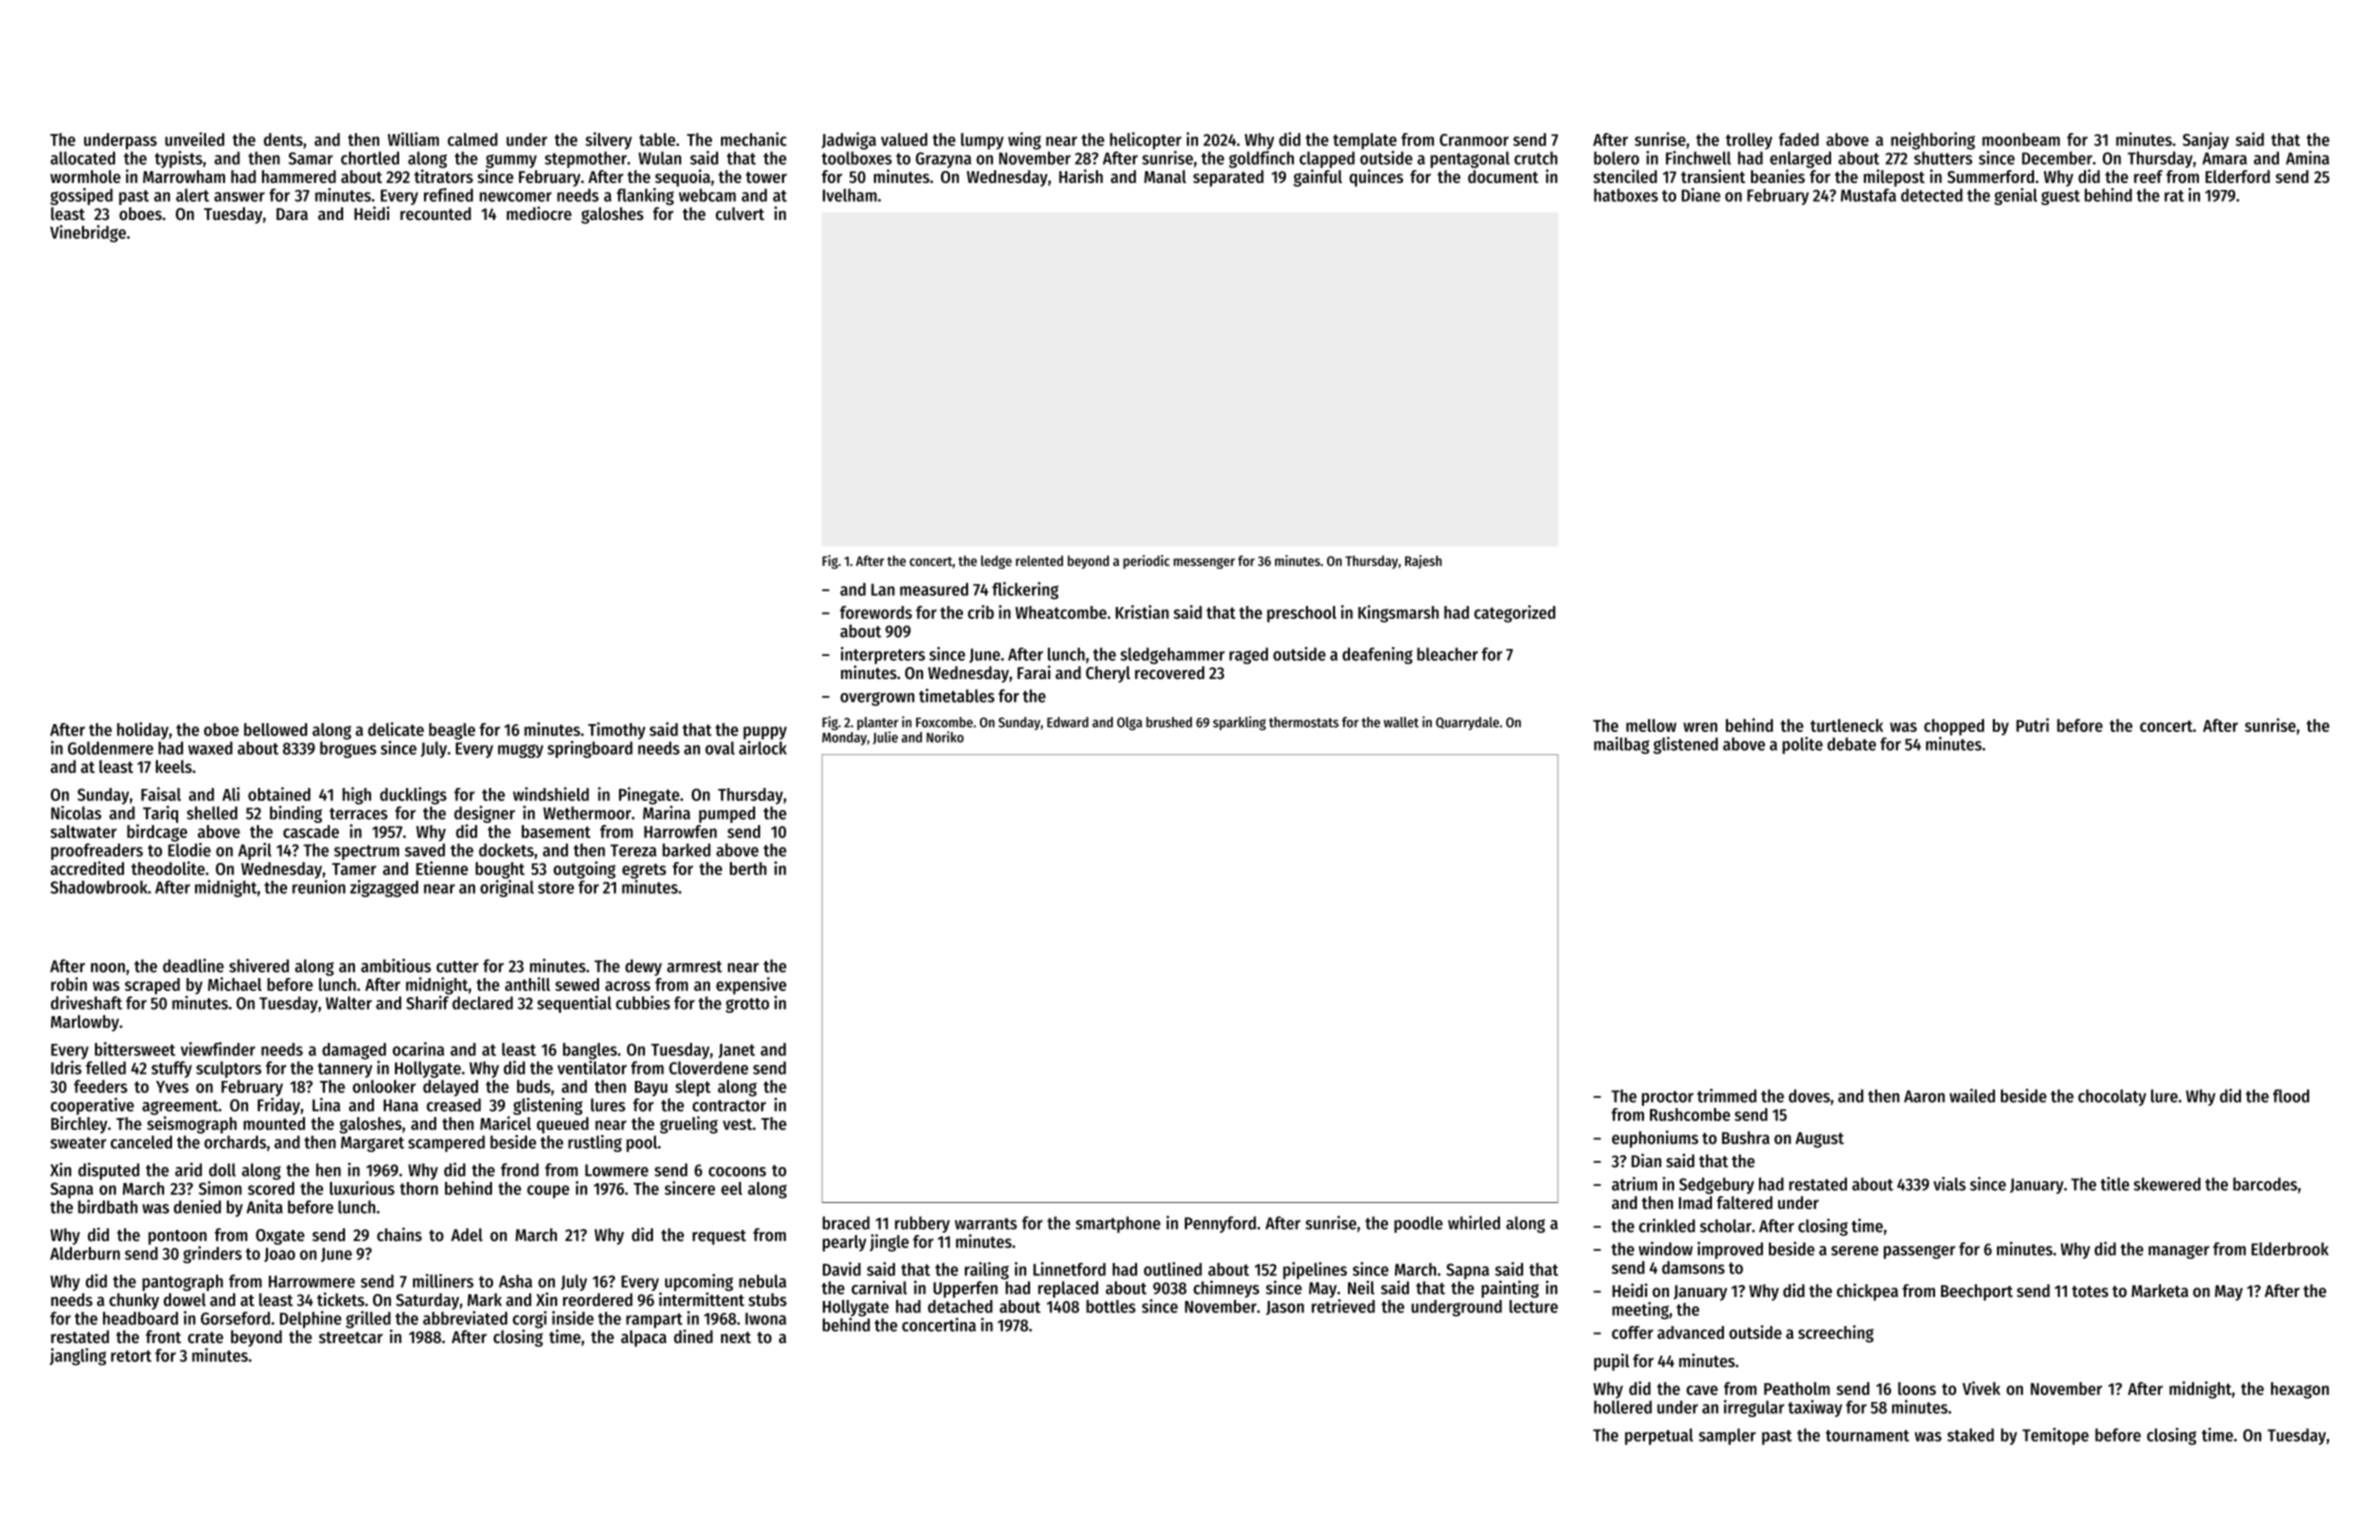 Image resolution: width=2380 pixels, height=1540 pixels. Describe the element at coordinates (1248, 655) in the document. I see `raged` at that location.
